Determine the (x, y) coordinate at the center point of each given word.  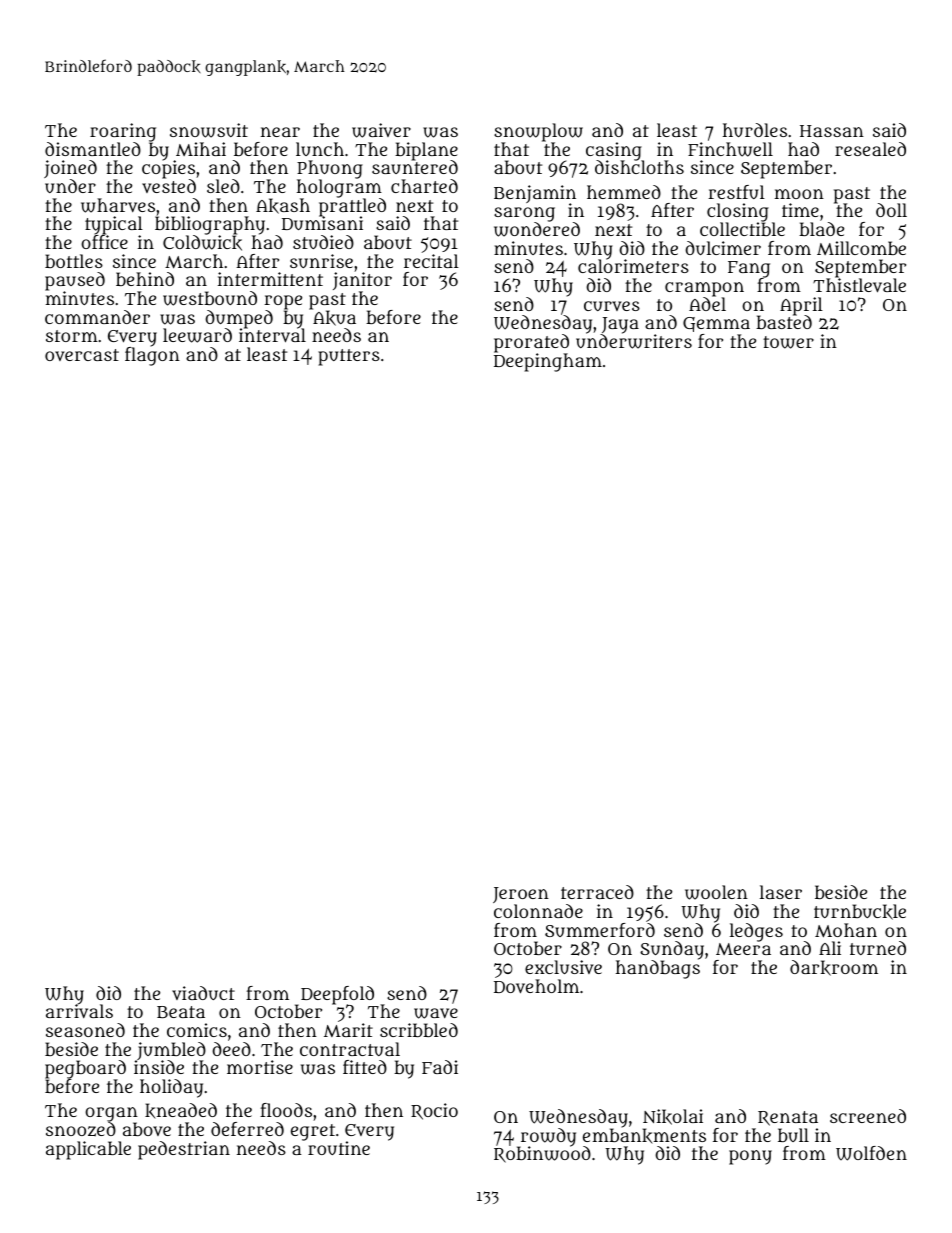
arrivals (79, 1011)
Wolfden (871, 1153)
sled (223, 186)
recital (431, 261)
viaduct (203, 993)
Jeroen (521, 896)
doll (891, 210)
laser (781, 892)
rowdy (547, 1137)
